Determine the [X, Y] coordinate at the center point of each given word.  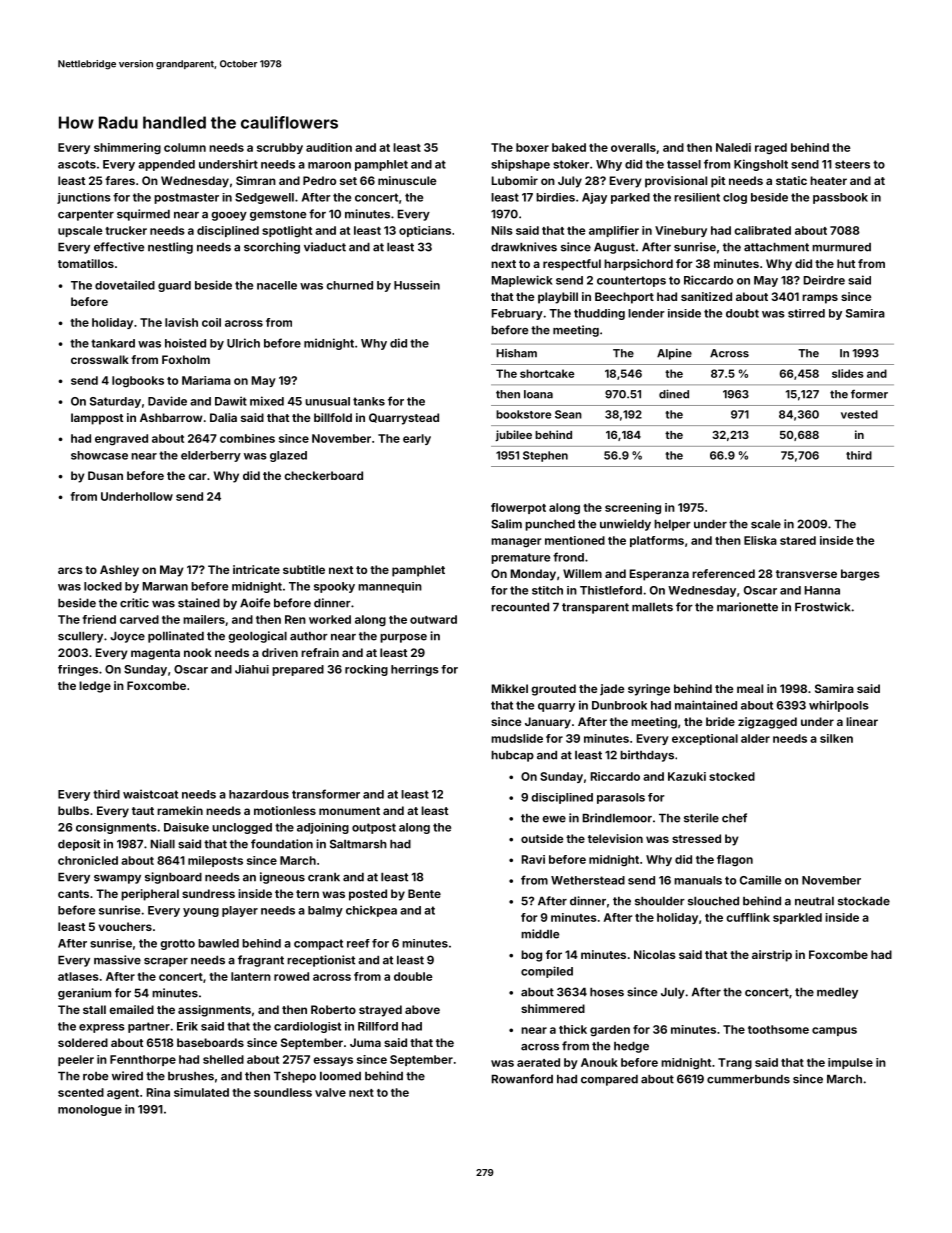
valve [330, 1092]
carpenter [86, 215]
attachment [776, 247]
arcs [70, 570]
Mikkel [510, 688]
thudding [599, 314]
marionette [747, 607]
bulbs [73, 810]
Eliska [760, 540]
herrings [415, 670]
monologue [90, 1110]
